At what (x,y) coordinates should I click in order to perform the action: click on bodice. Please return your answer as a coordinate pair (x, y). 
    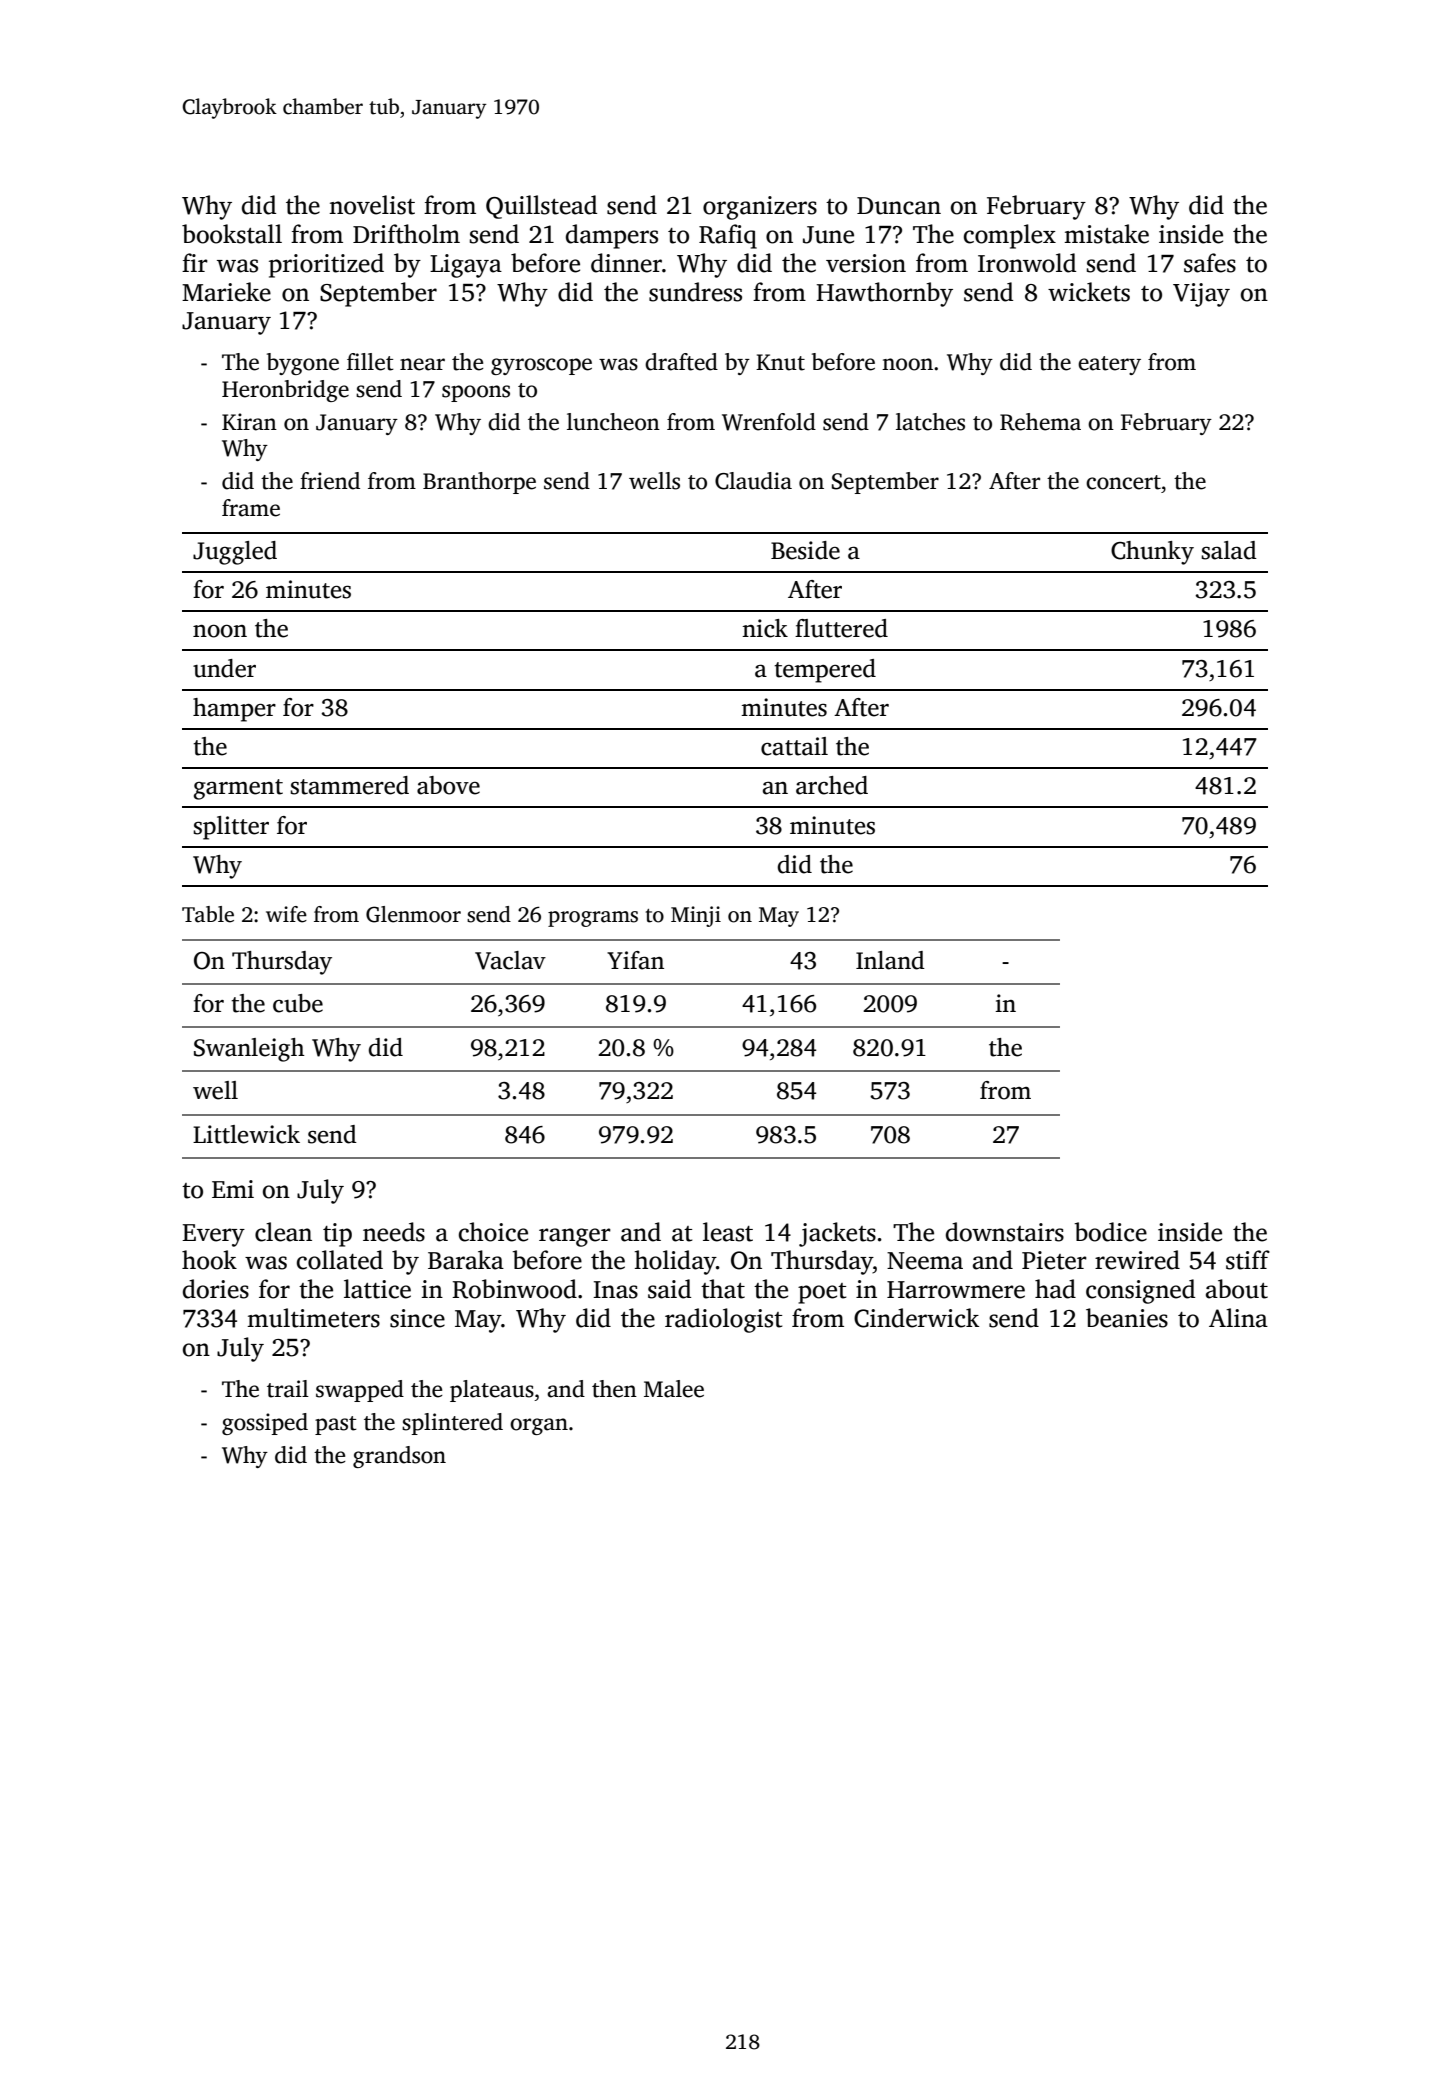
    Looking at the image, I should click on (1110, 1232).
